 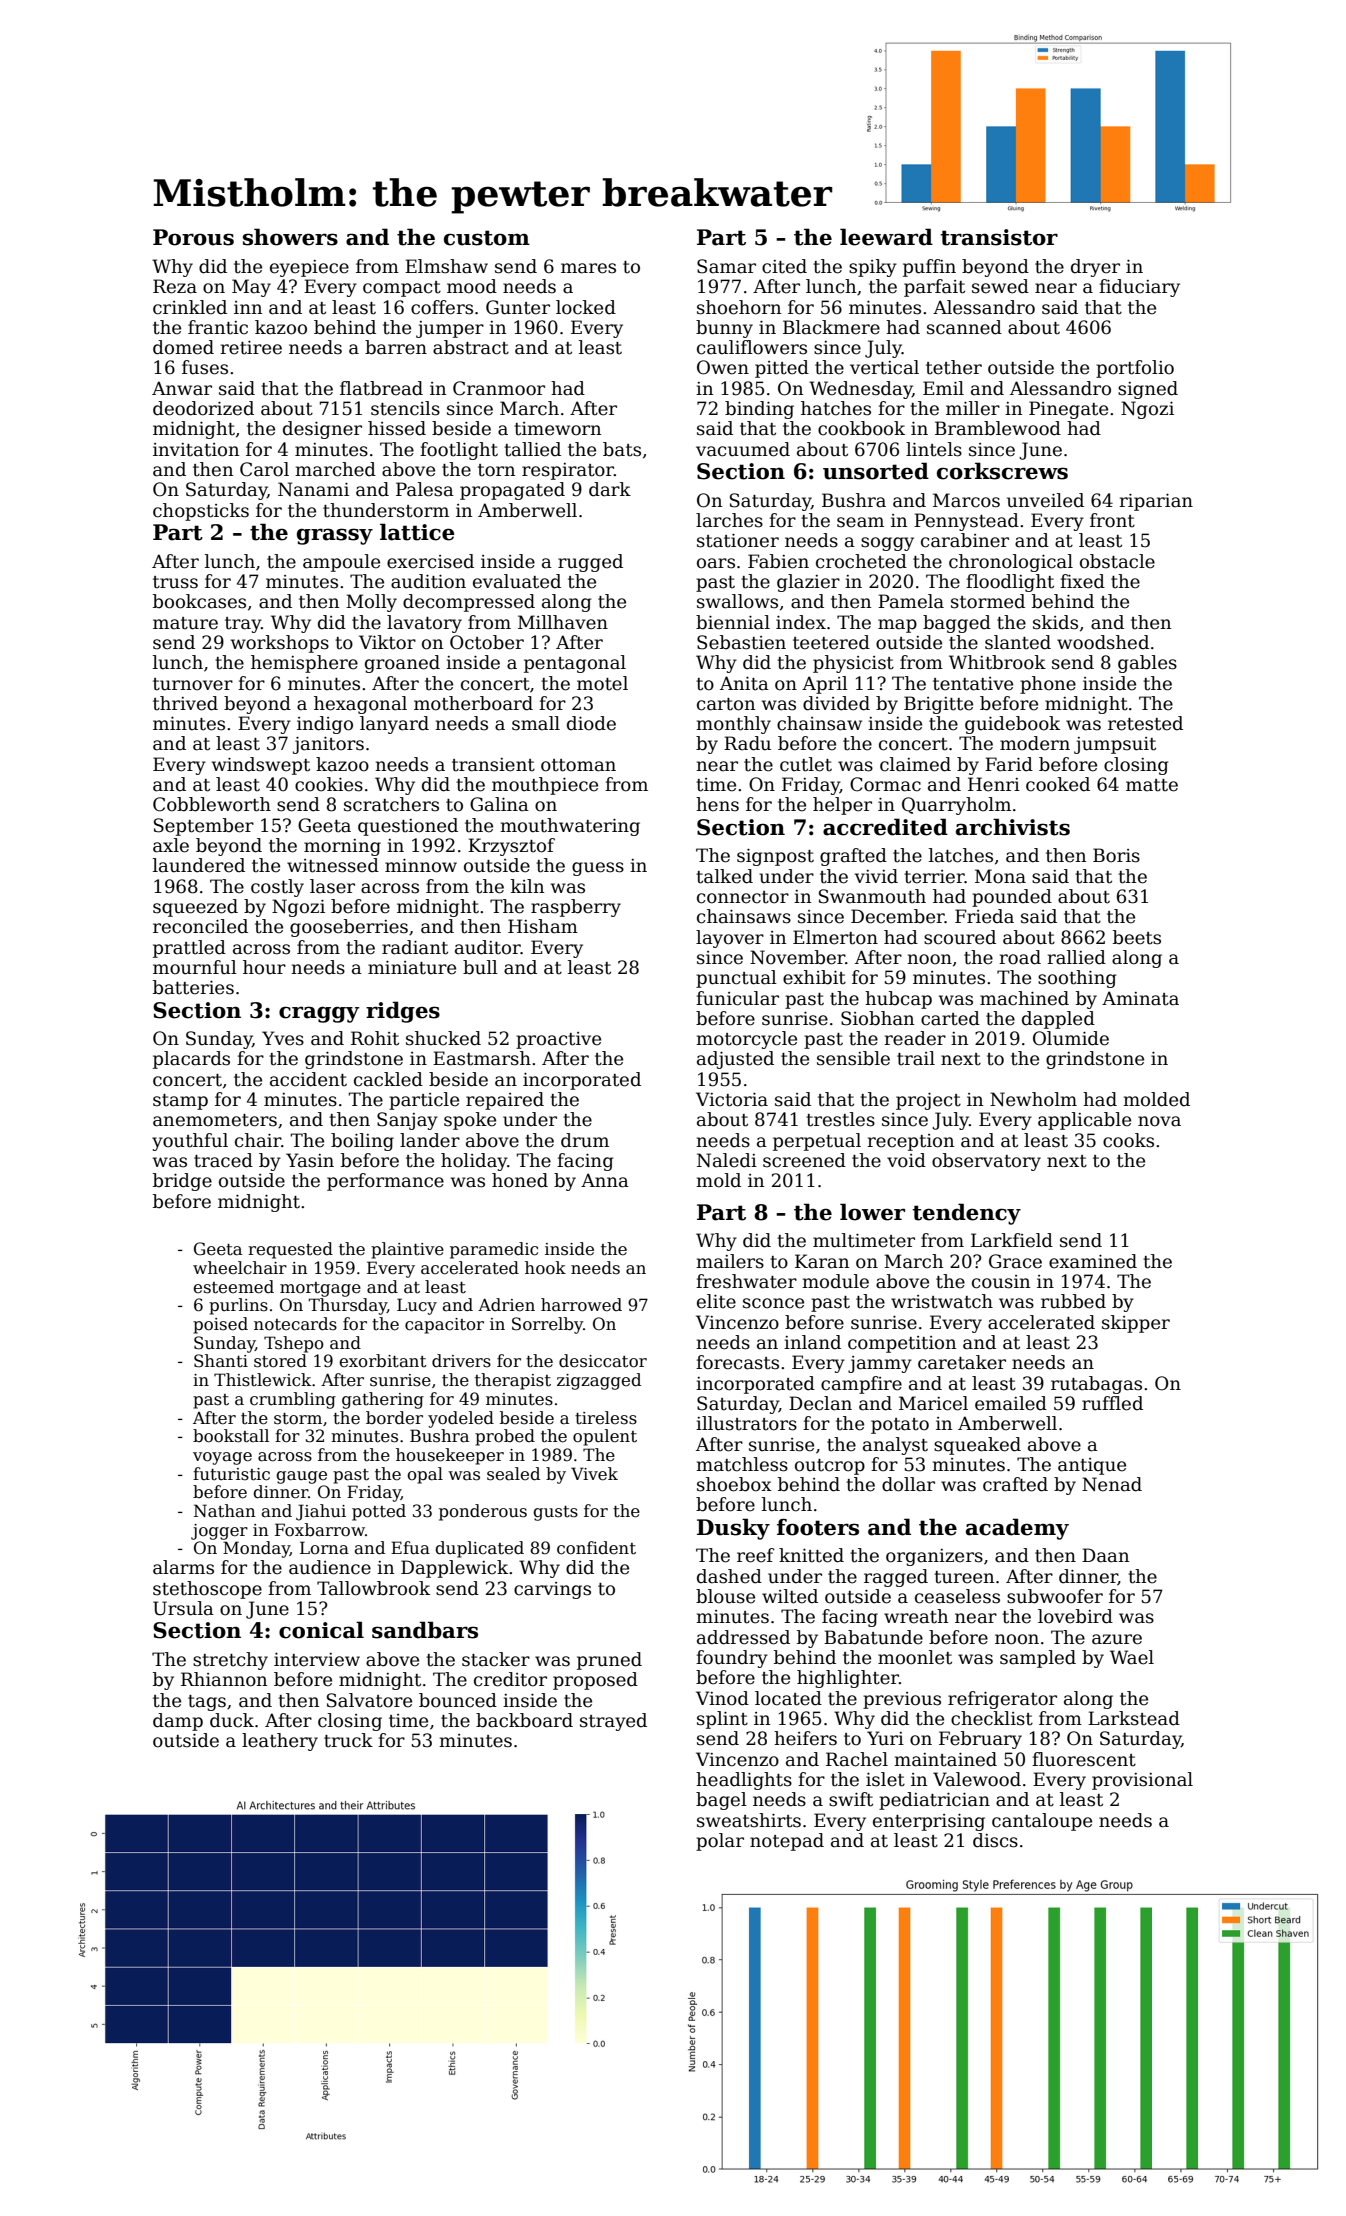 What do you see at coordinates (1095, 268) in the document?
I see `dryer` at bounding box center [1095, 268].
